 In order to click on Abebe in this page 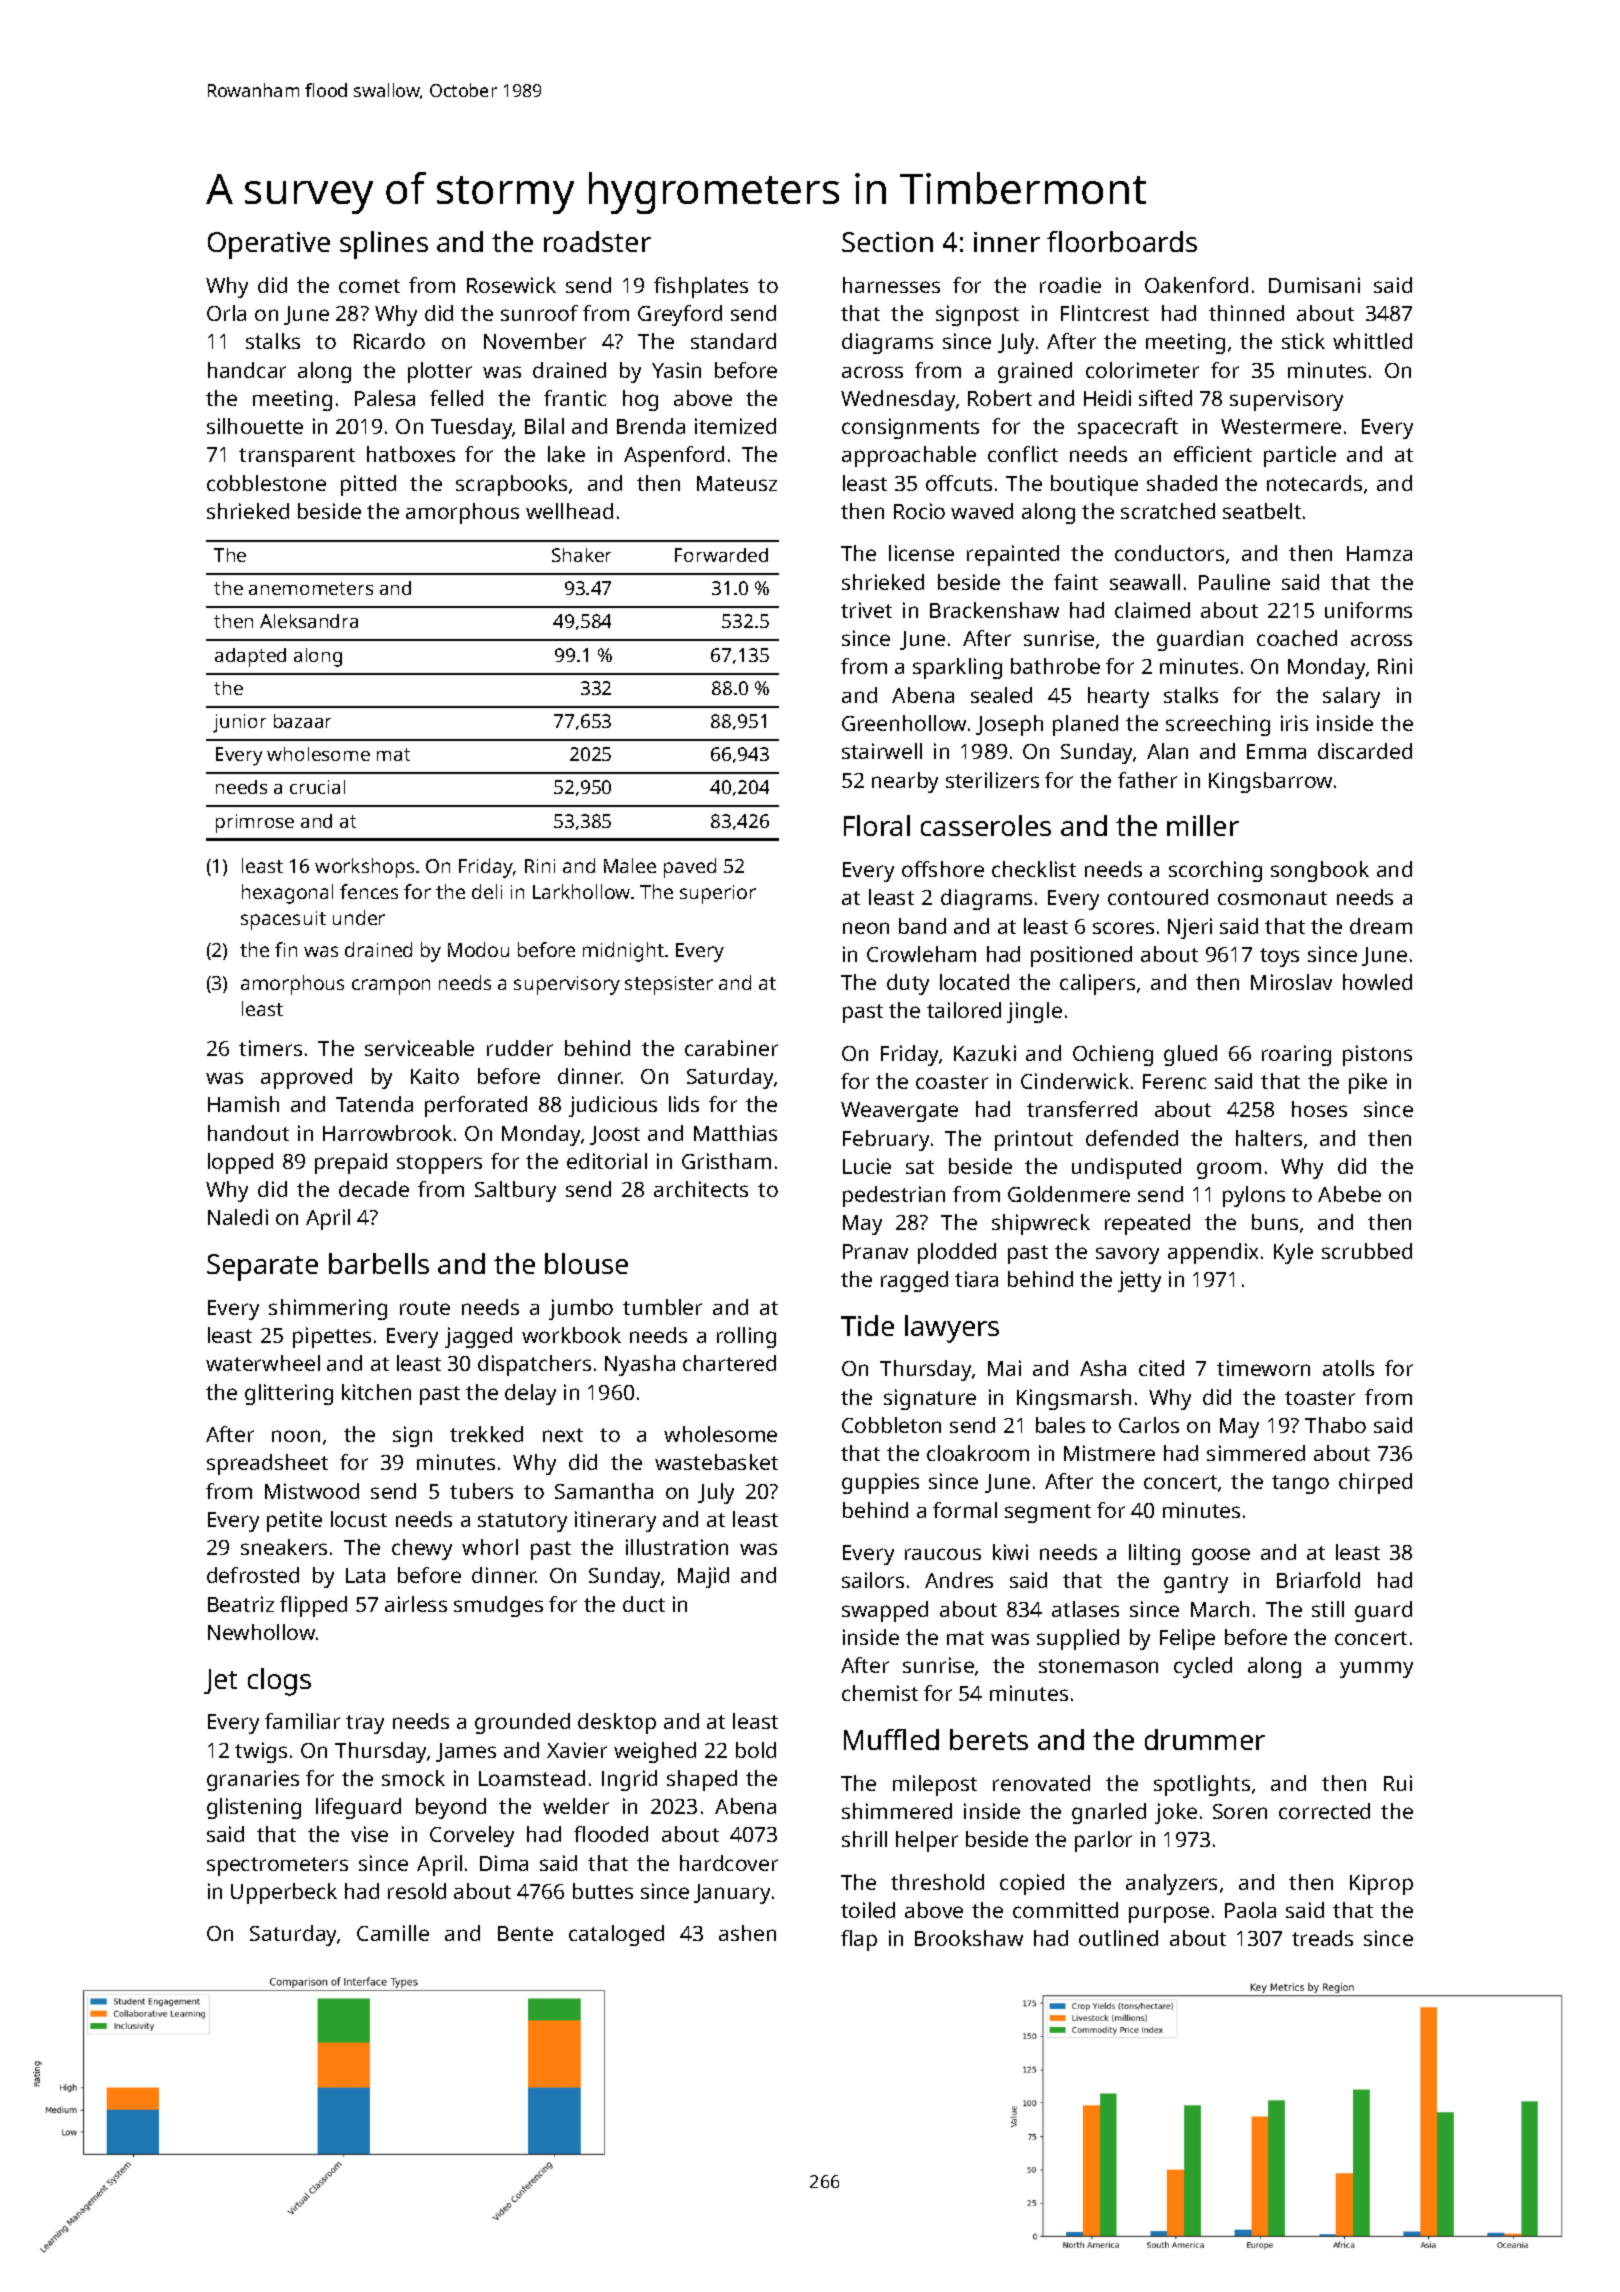, I will do `click(1349, 1194)`.
